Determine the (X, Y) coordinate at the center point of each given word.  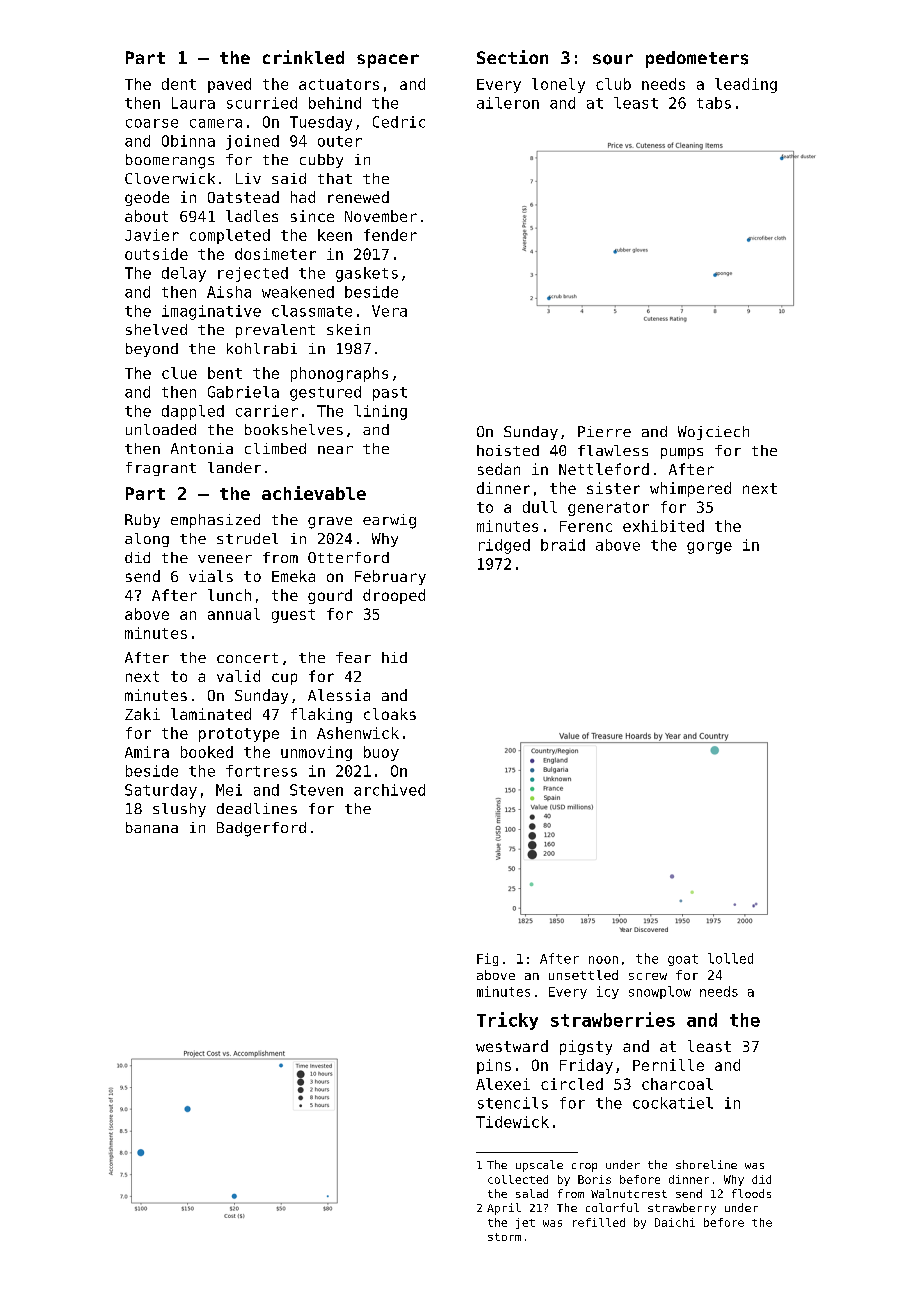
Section (512, 57)
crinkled (303, 57)
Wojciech (713, 433)
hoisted (508, 450)
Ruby (142, 521)
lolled (730, 958)
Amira (147, 752)
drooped (394, 596)
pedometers (697, 59)
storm (504, 1237)
